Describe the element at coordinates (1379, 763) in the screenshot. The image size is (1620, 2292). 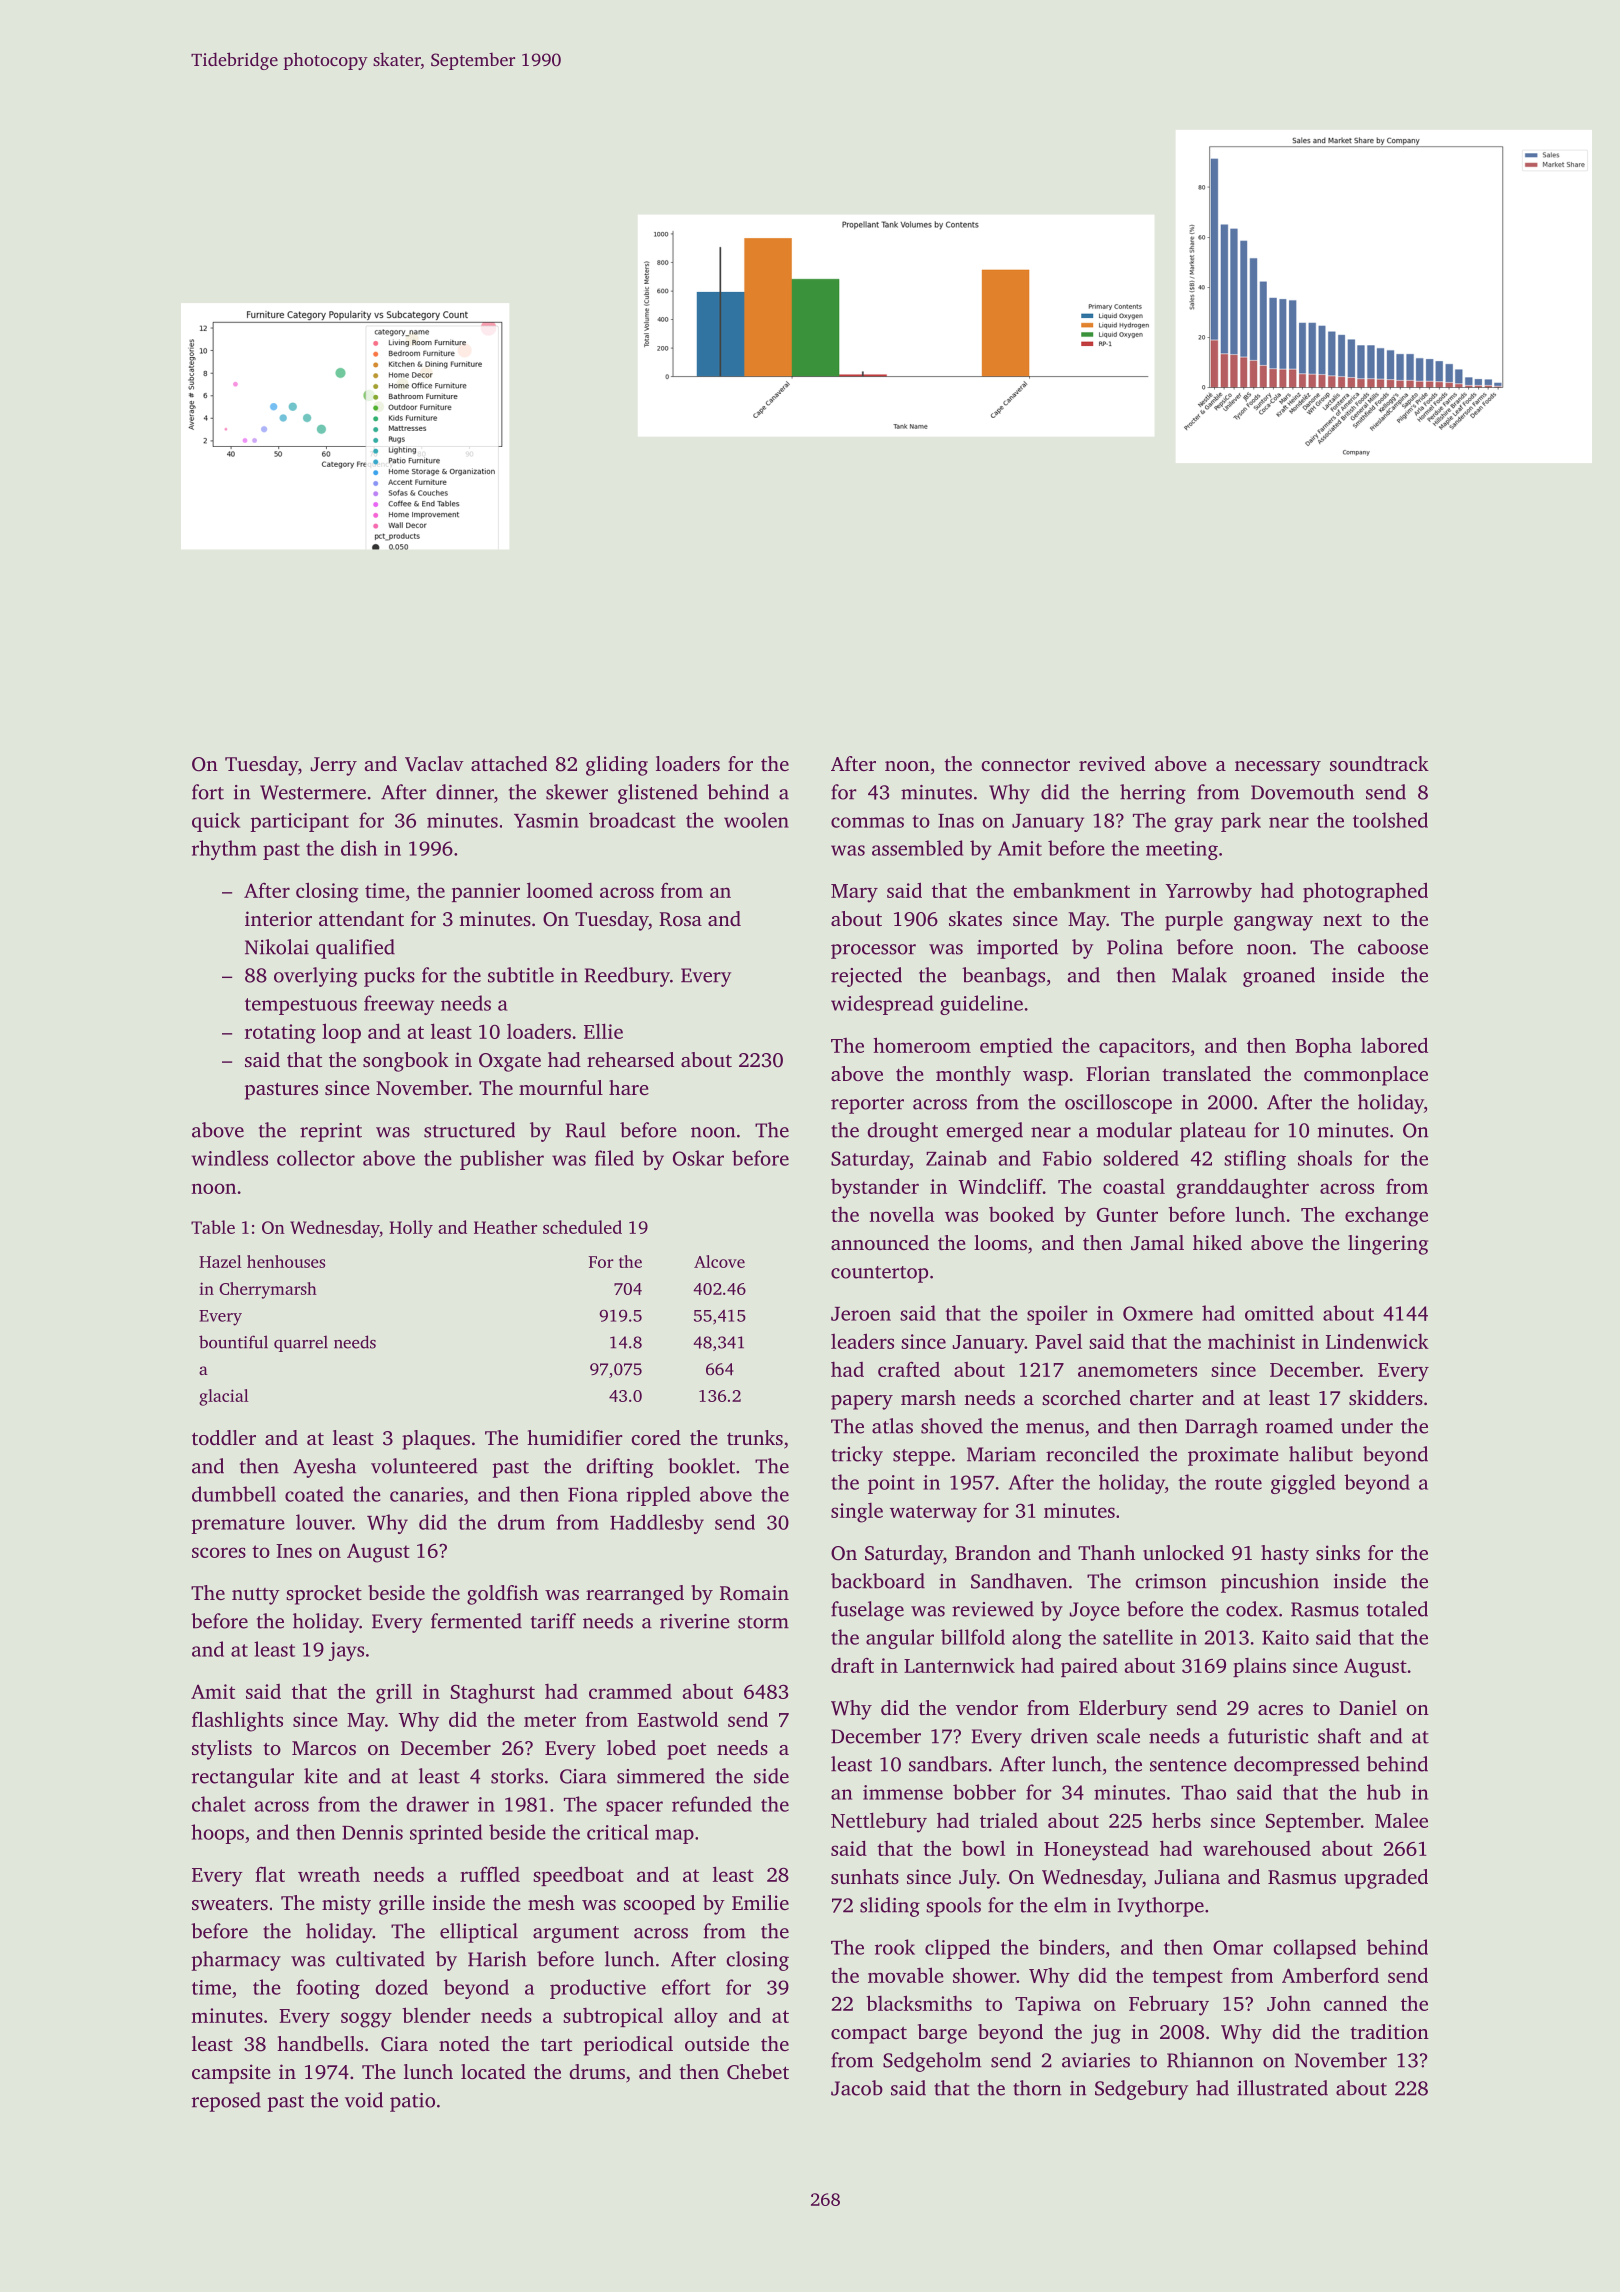
I see `soundtrack` at that location.
